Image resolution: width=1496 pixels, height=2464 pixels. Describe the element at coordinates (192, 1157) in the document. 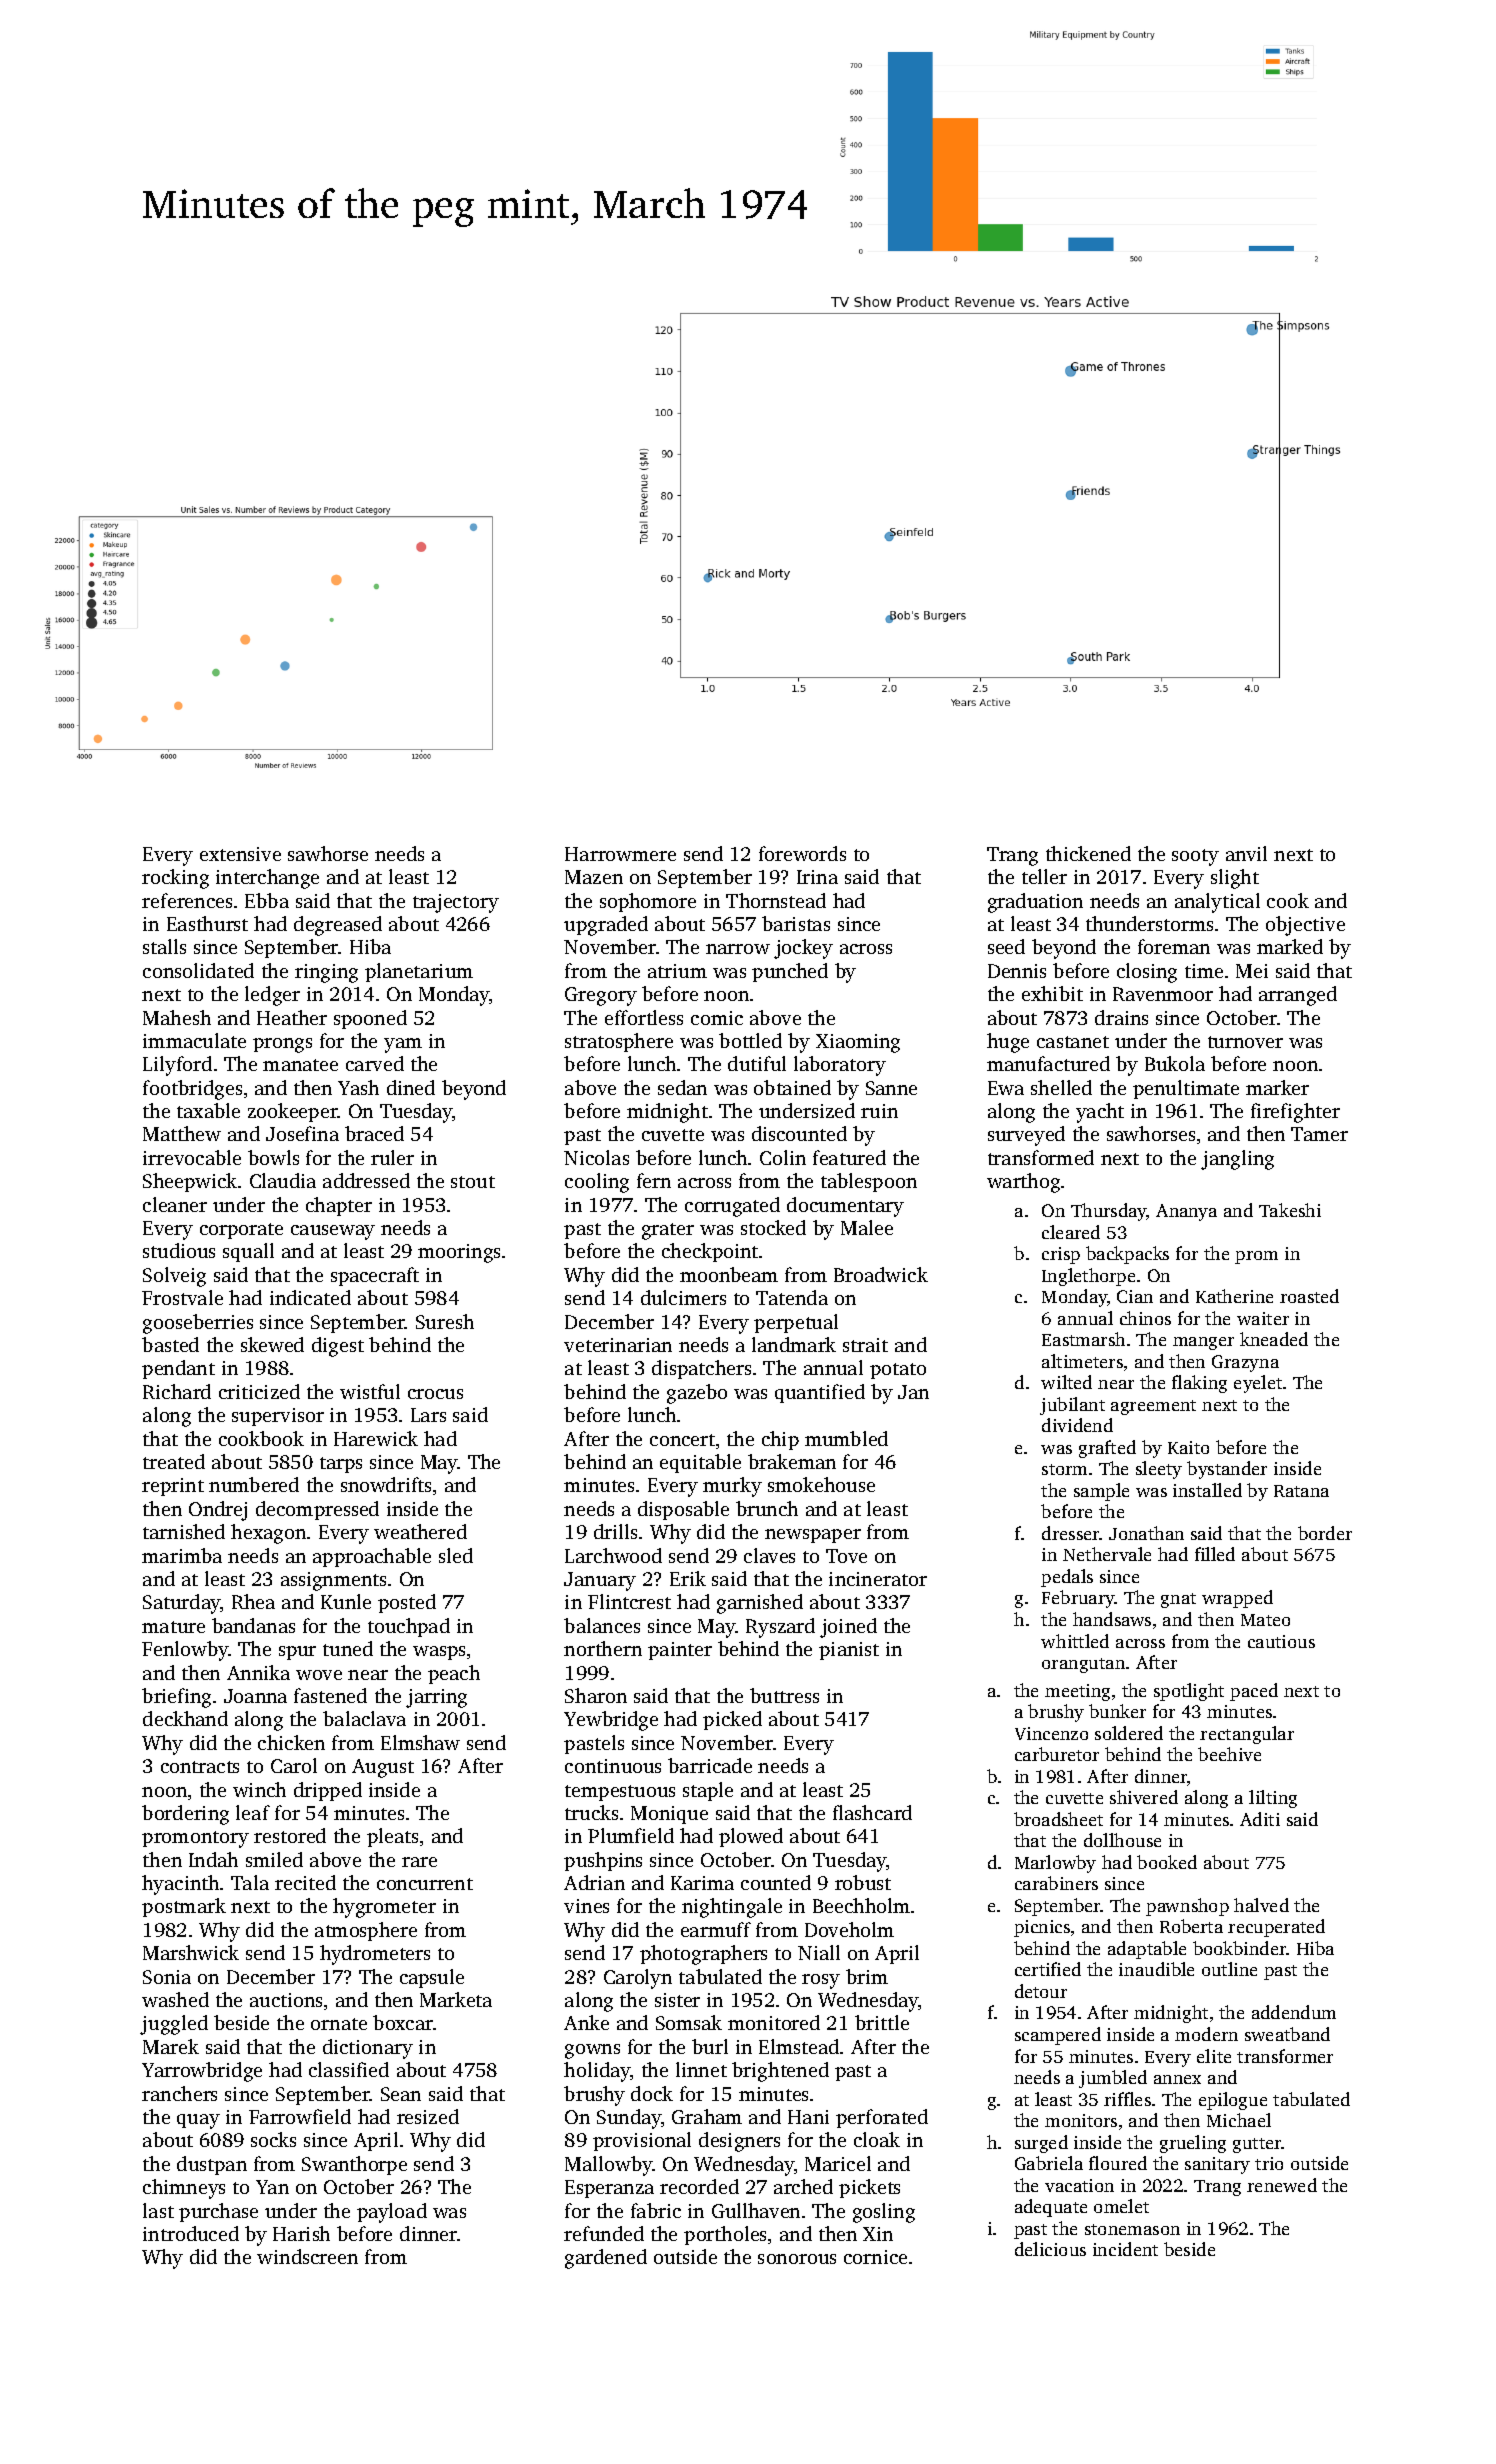

I see `irrevocable` at that location.
